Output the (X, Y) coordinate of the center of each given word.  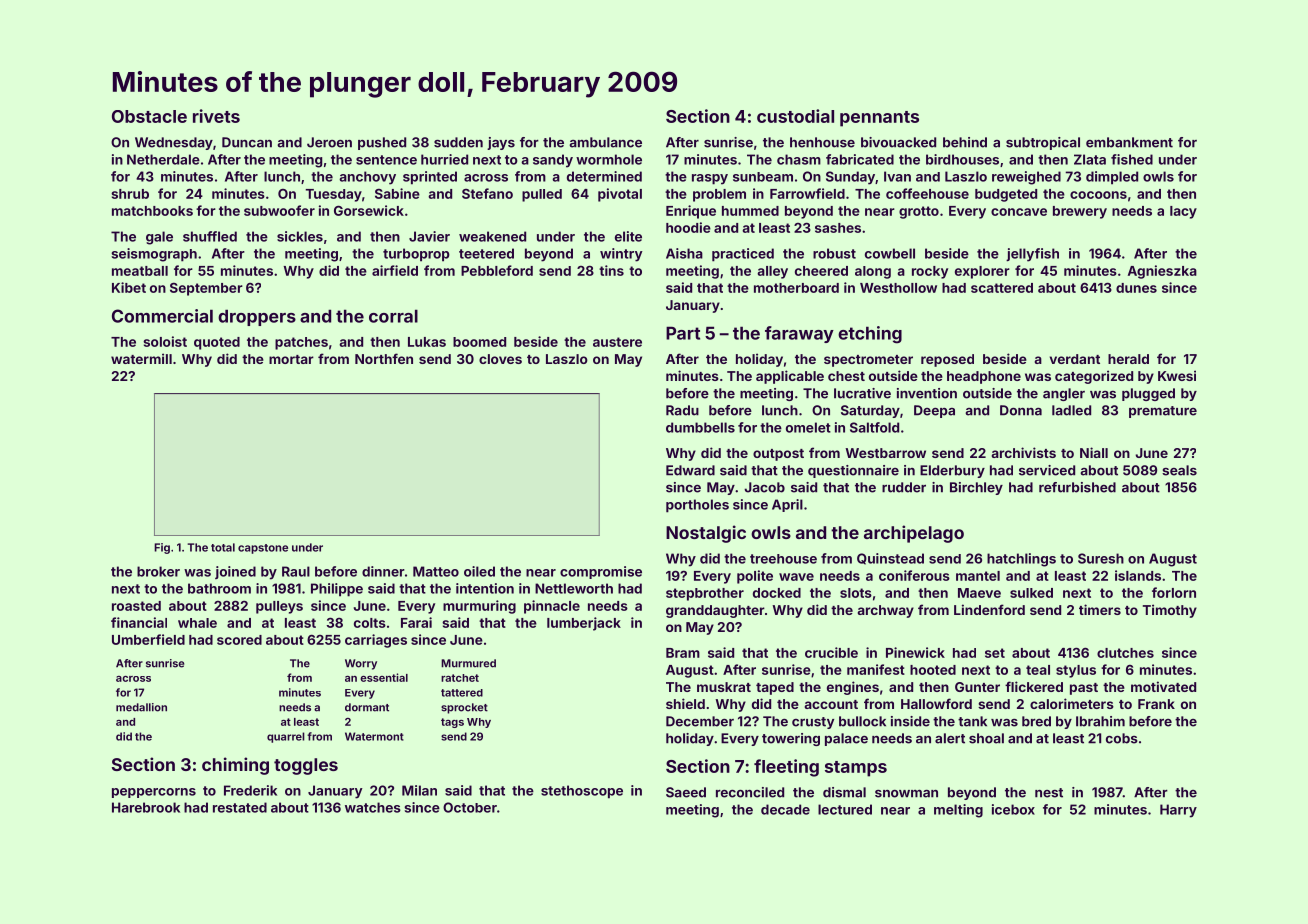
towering (791, 739)
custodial (795, 116)
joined (235, 572)
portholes (697, 506)
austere (617, 342)
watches (373, 807)
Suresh (1101, 558)
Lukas (427, 342)
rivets (216, 116)
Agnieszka (1162, 272)
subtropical (1043, 143)
